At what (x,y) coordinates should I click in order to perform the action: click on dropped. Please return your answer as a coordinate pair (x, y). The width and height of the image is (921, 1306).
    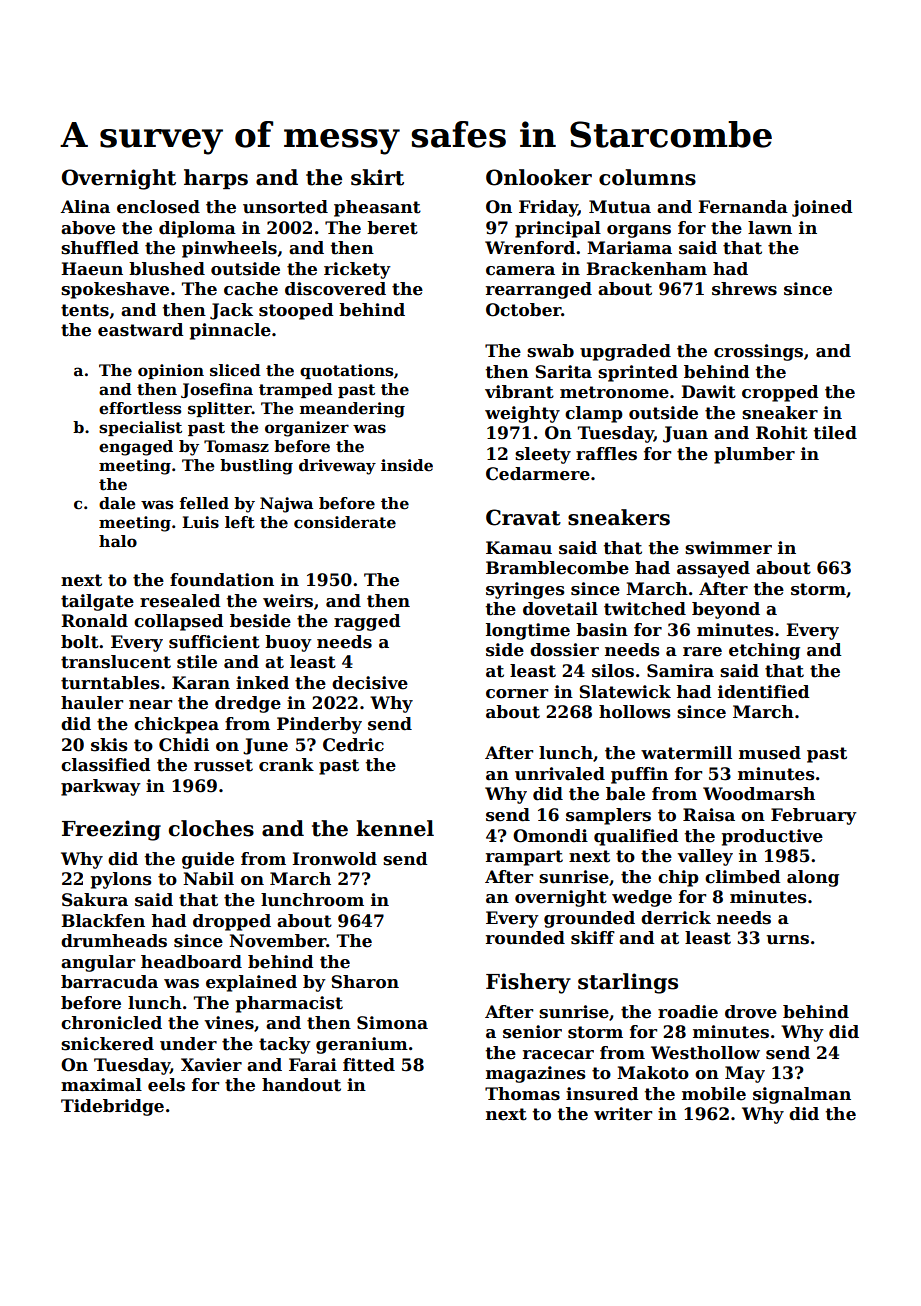
    Looking at the image, I should click on (232, 922).
